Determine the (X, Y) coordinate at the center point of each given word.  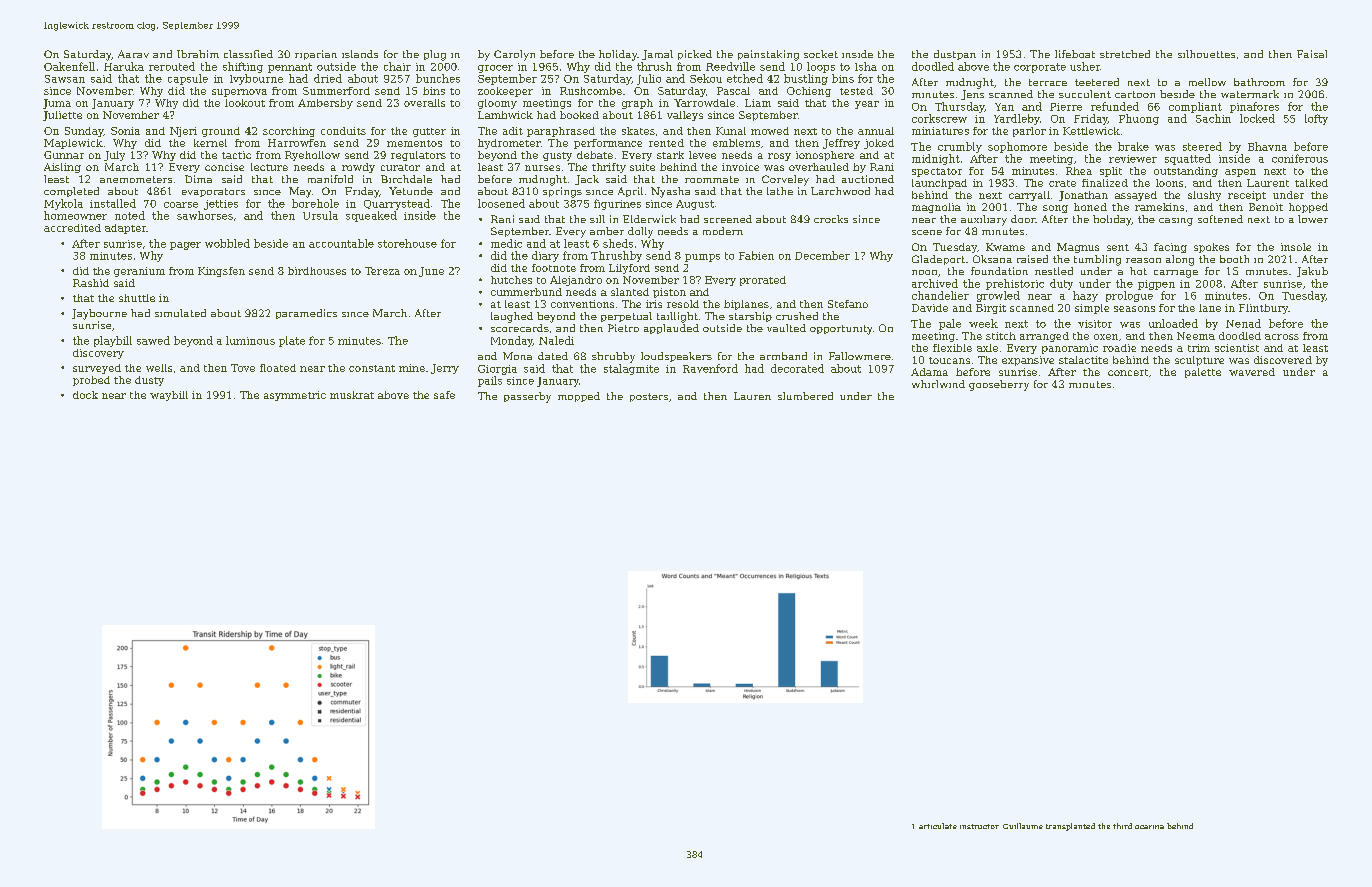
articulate (938, 826)
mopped (579, 397)
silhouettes (1206, 54)
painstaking (768, 55)
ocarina (1149, 827)
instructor (979, 826)
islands (360, 54)
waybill (169, 396)
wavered (1252, 372)
